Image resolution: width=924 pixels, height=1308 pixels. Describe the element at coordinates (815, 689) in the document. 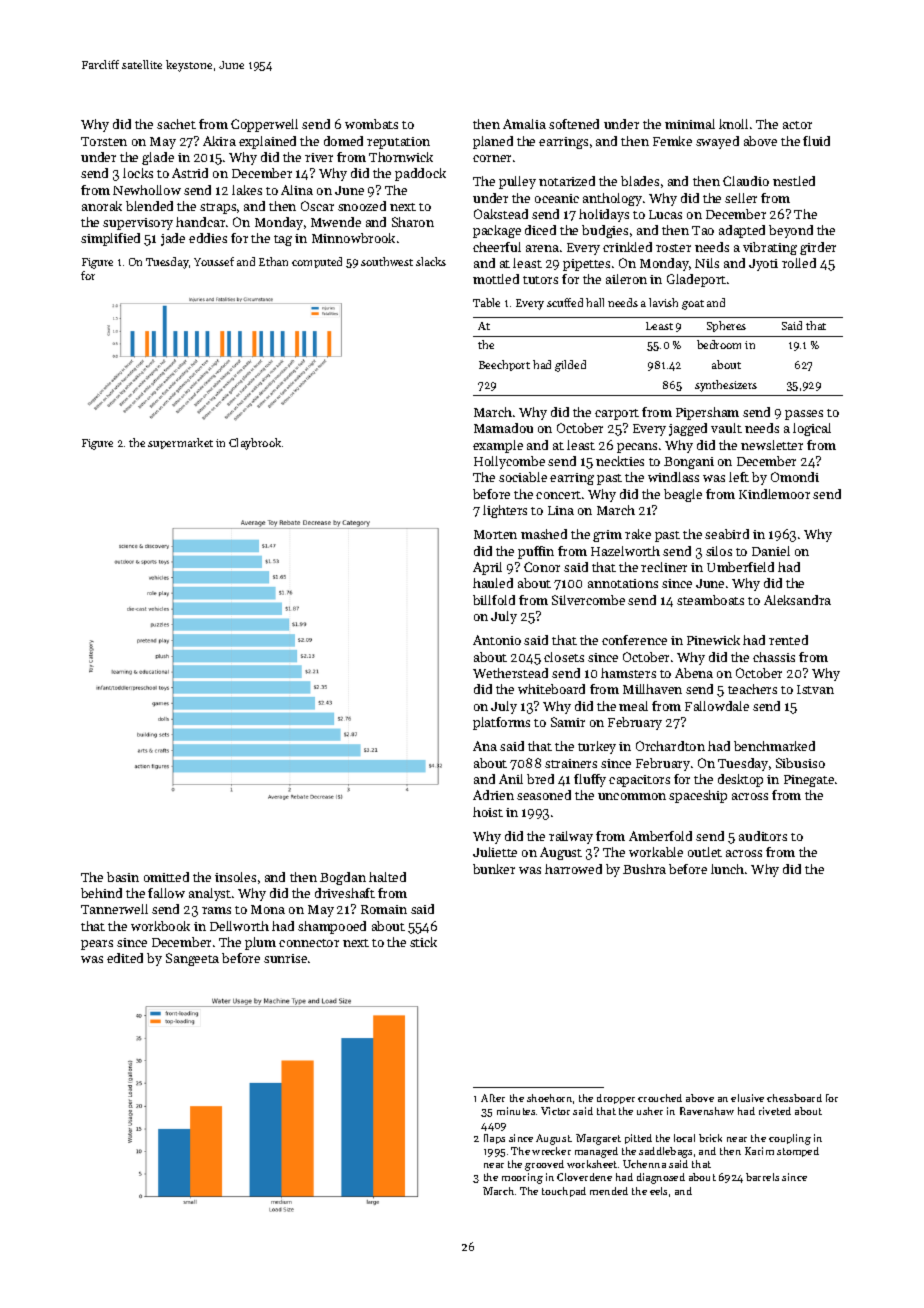

I see `Istvan` at that location.
